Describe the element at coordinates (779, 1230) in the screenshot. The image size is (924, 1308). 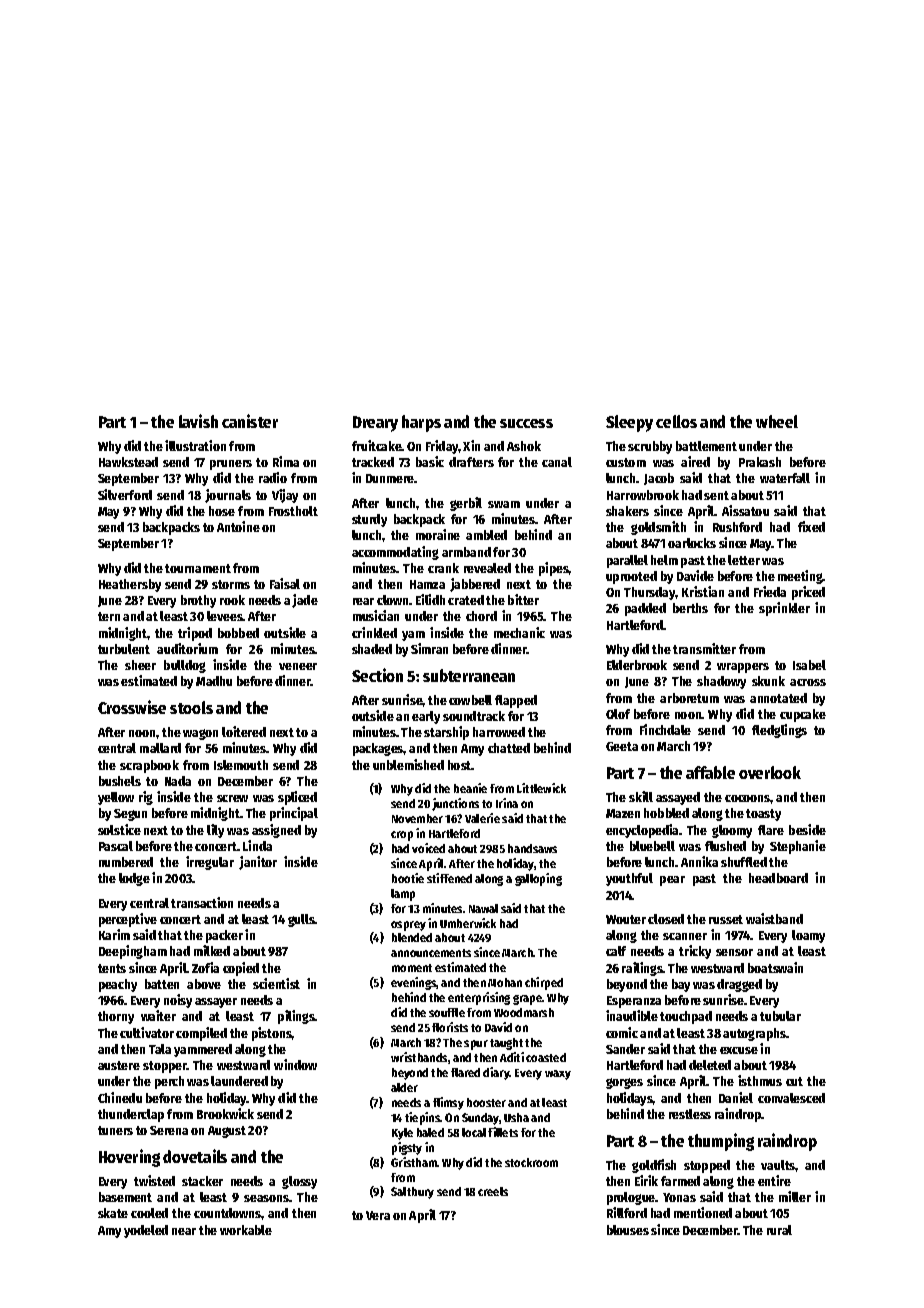
I see `rural` at that location.
